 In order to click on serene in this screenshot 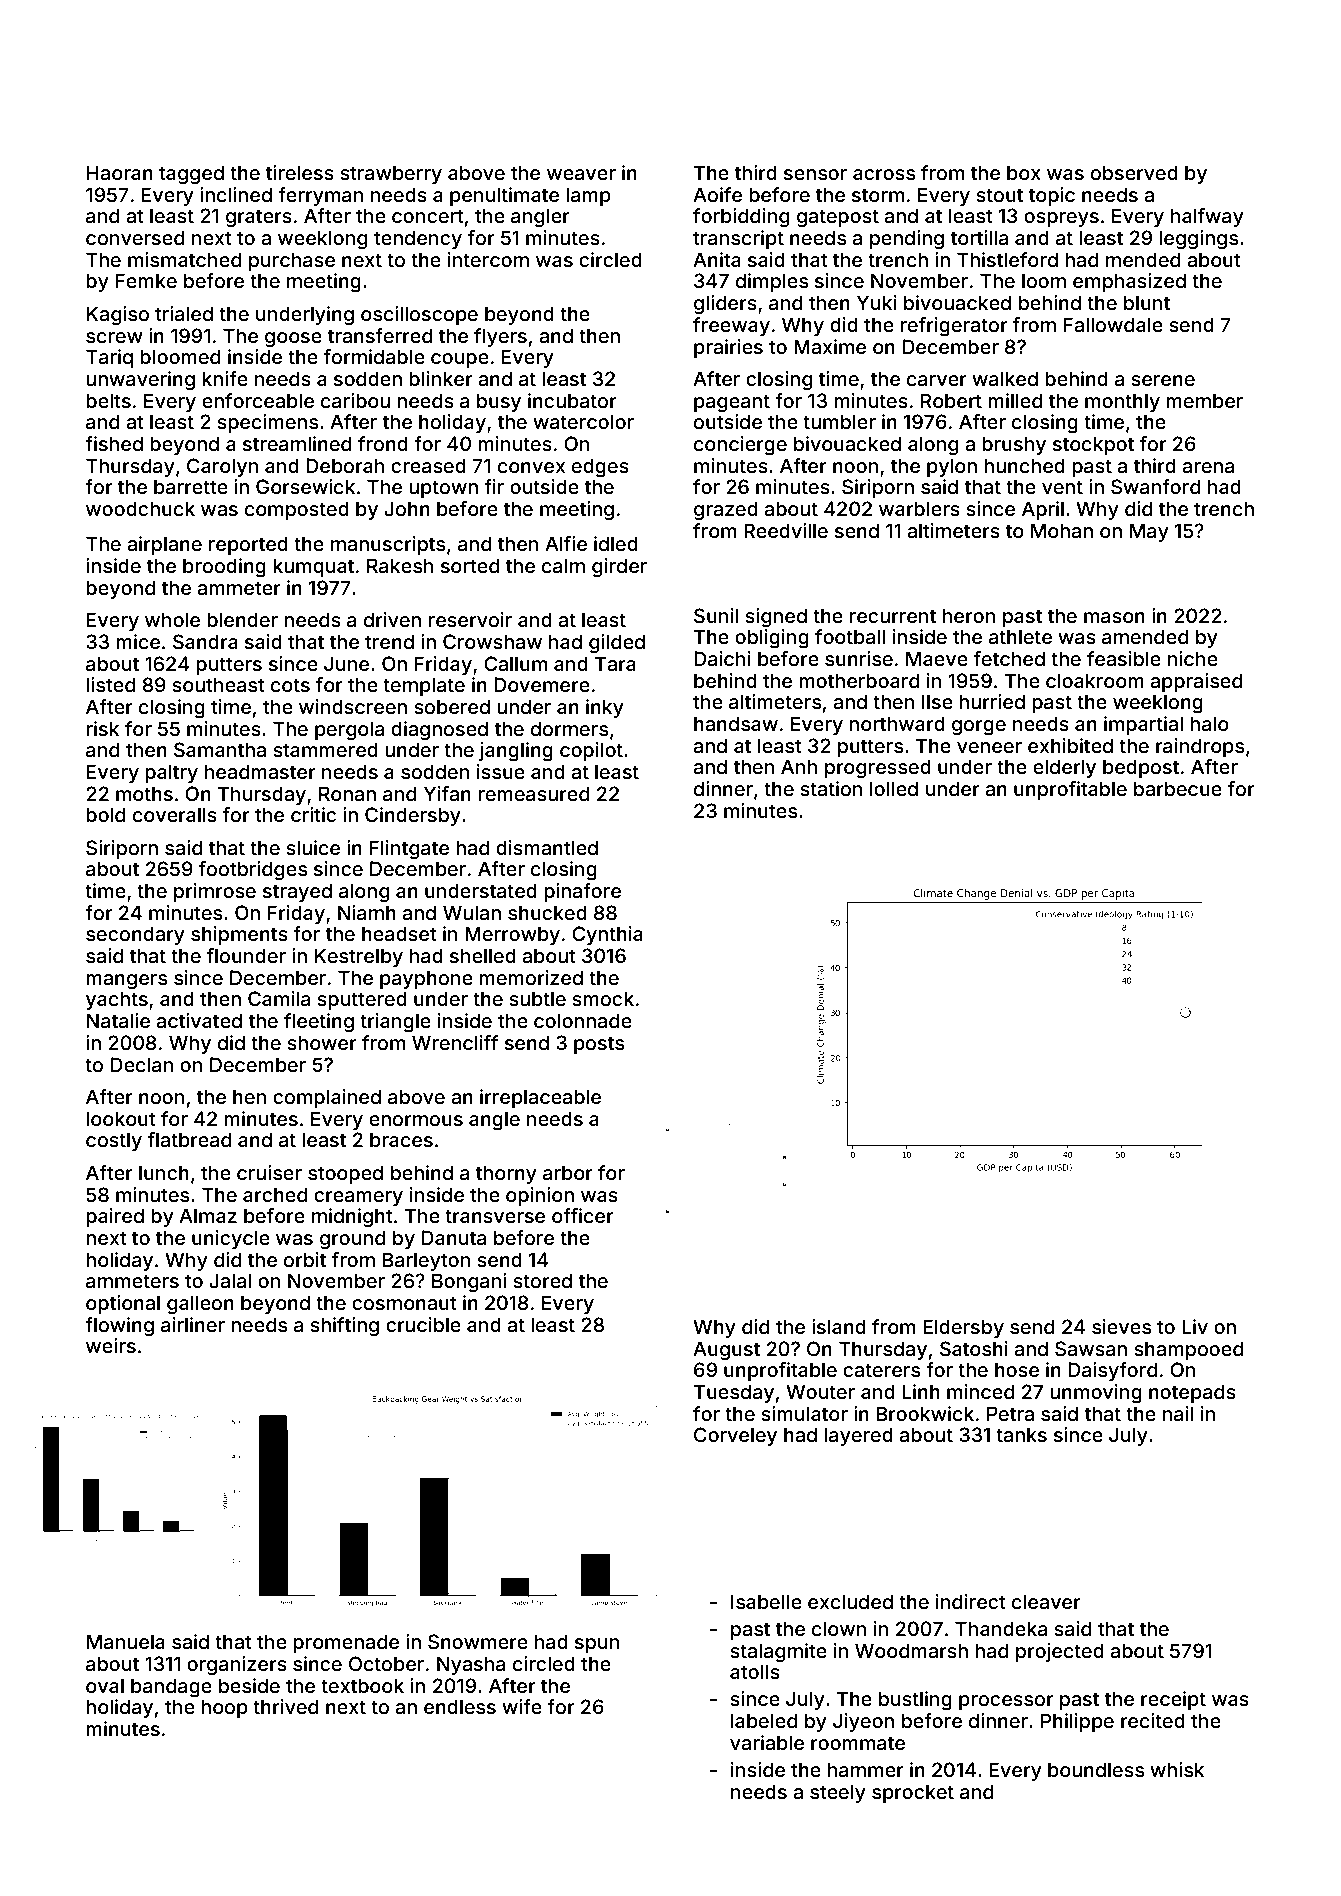, I will do `click(1163, 380)`.
